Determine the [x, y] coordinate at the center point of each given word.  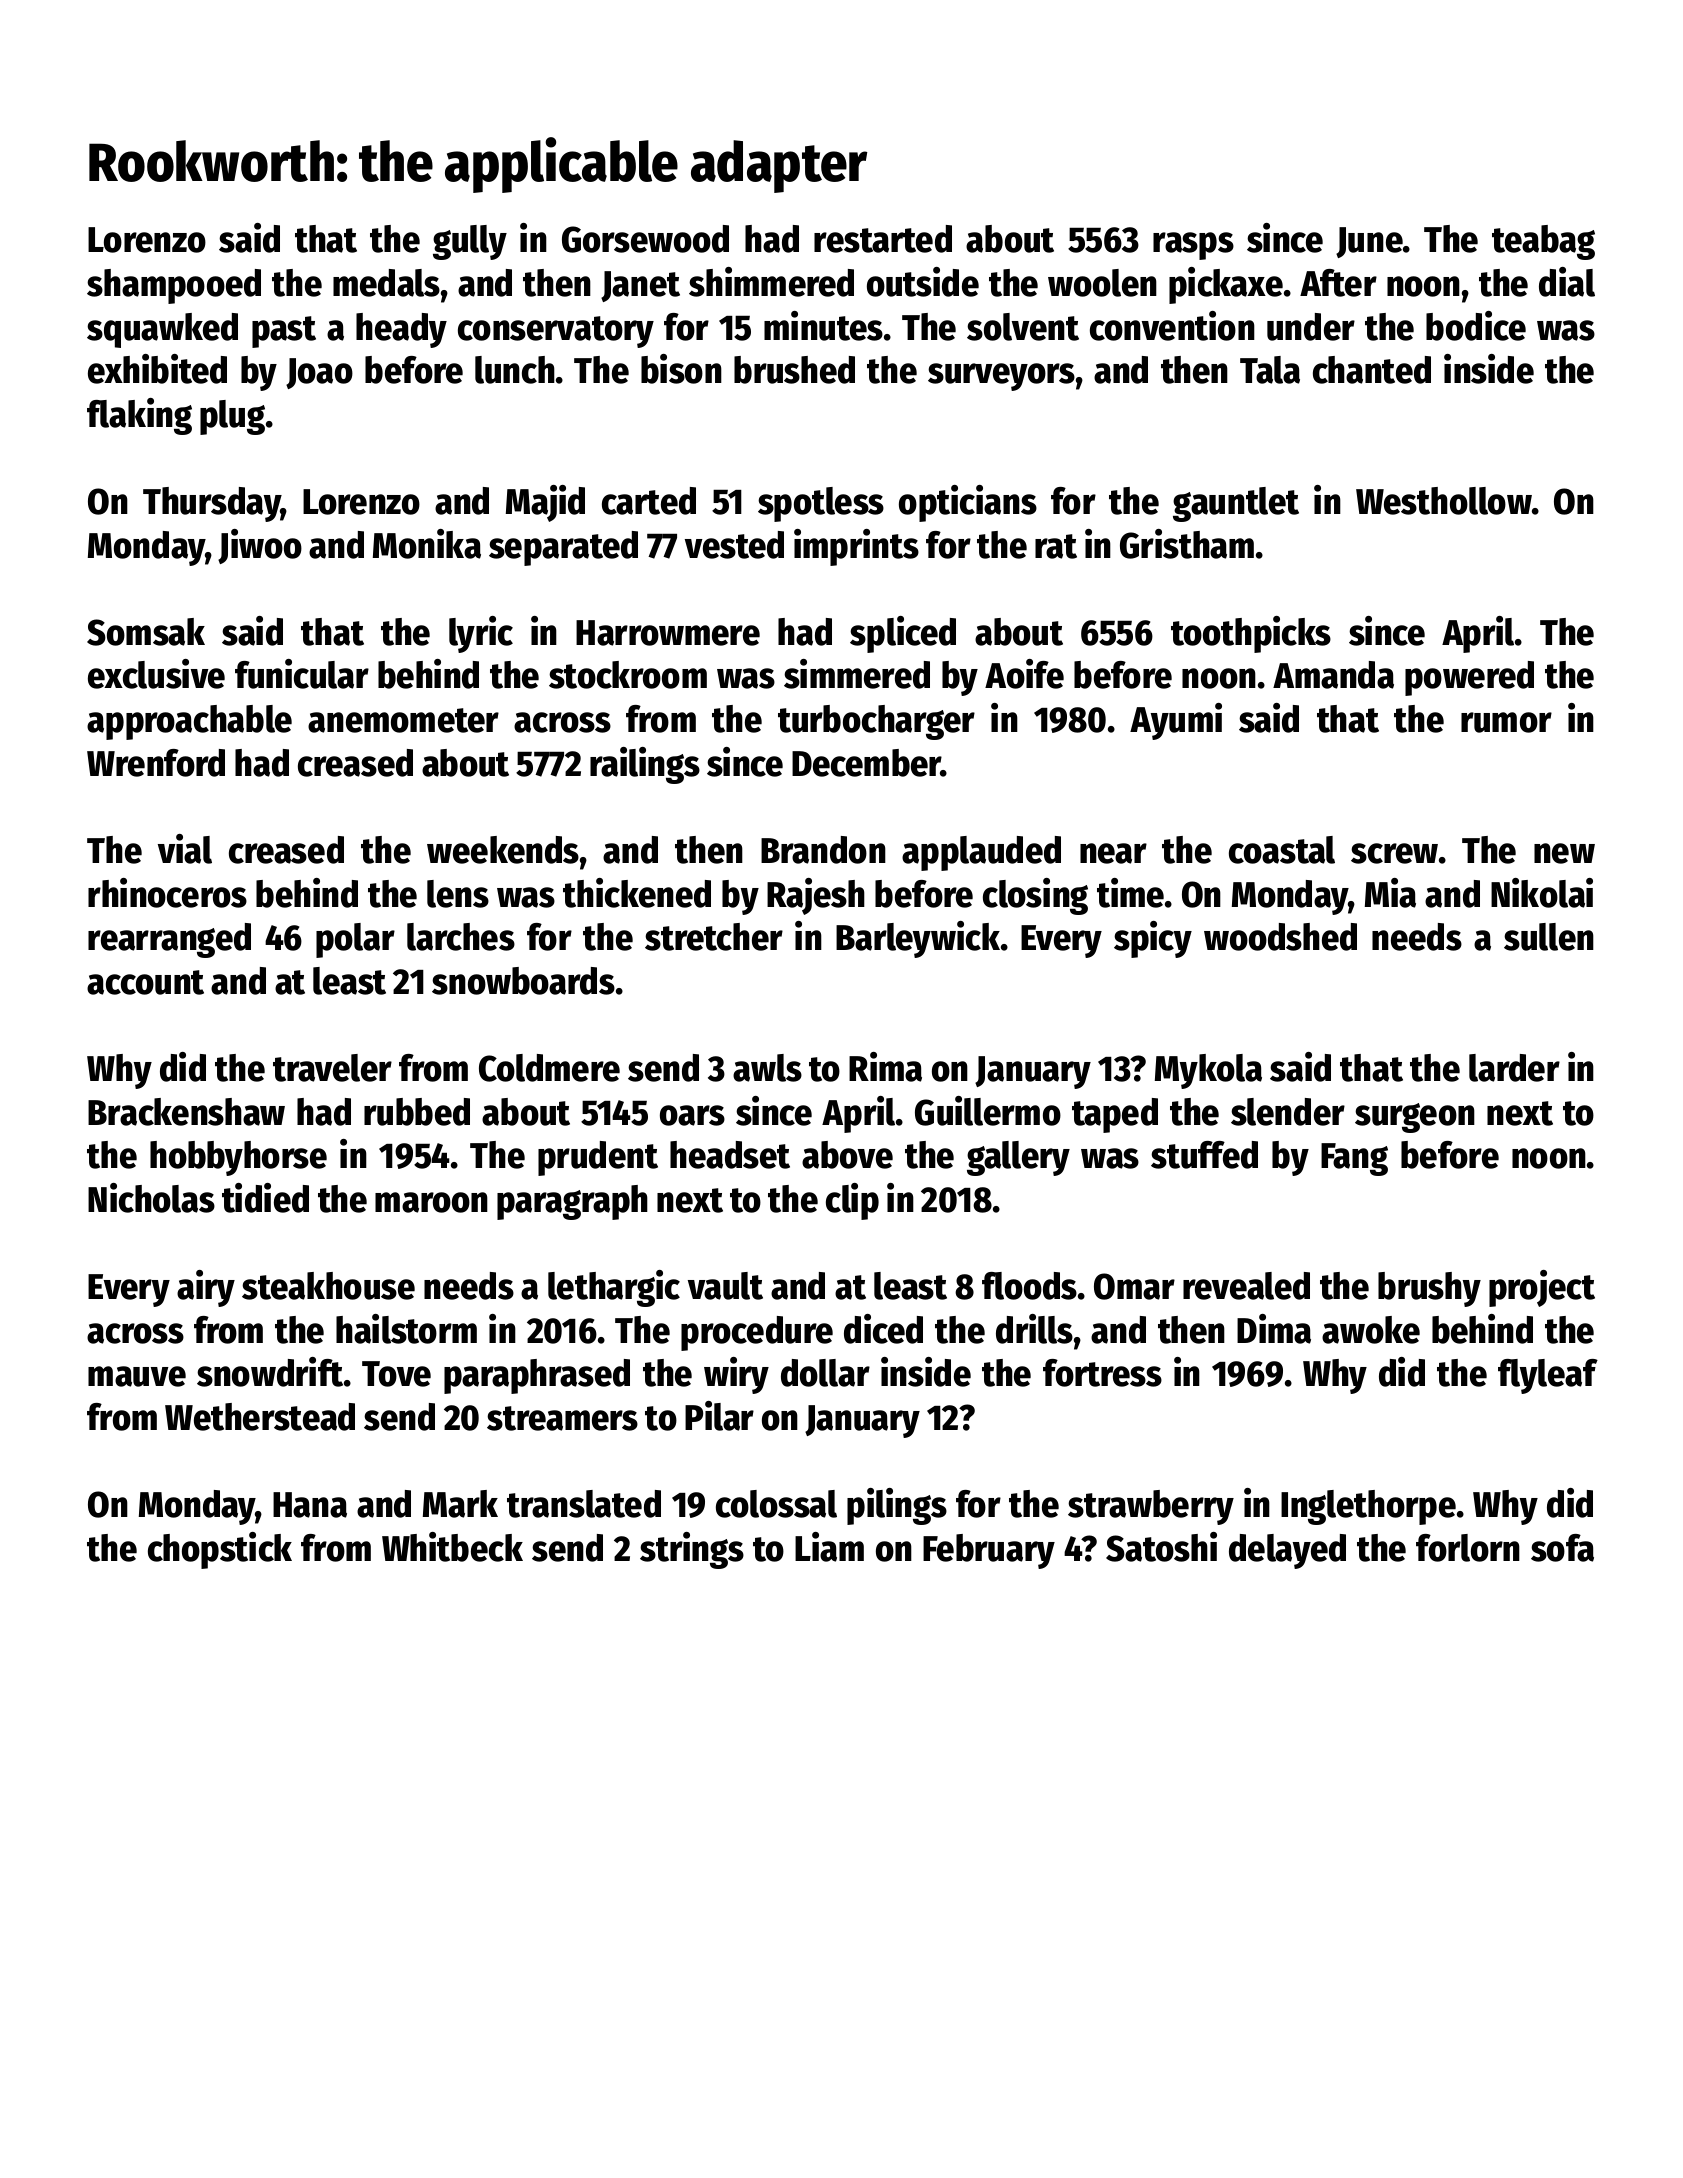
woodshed [1280, 937]
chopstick [220, 1550]
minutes [823, 326]
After [1338, 283]
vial [185, 849]
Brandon [823, 850]
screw [1394, 853]
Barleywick [918, 939]
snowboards [523, 981]
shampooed [174, 286]
